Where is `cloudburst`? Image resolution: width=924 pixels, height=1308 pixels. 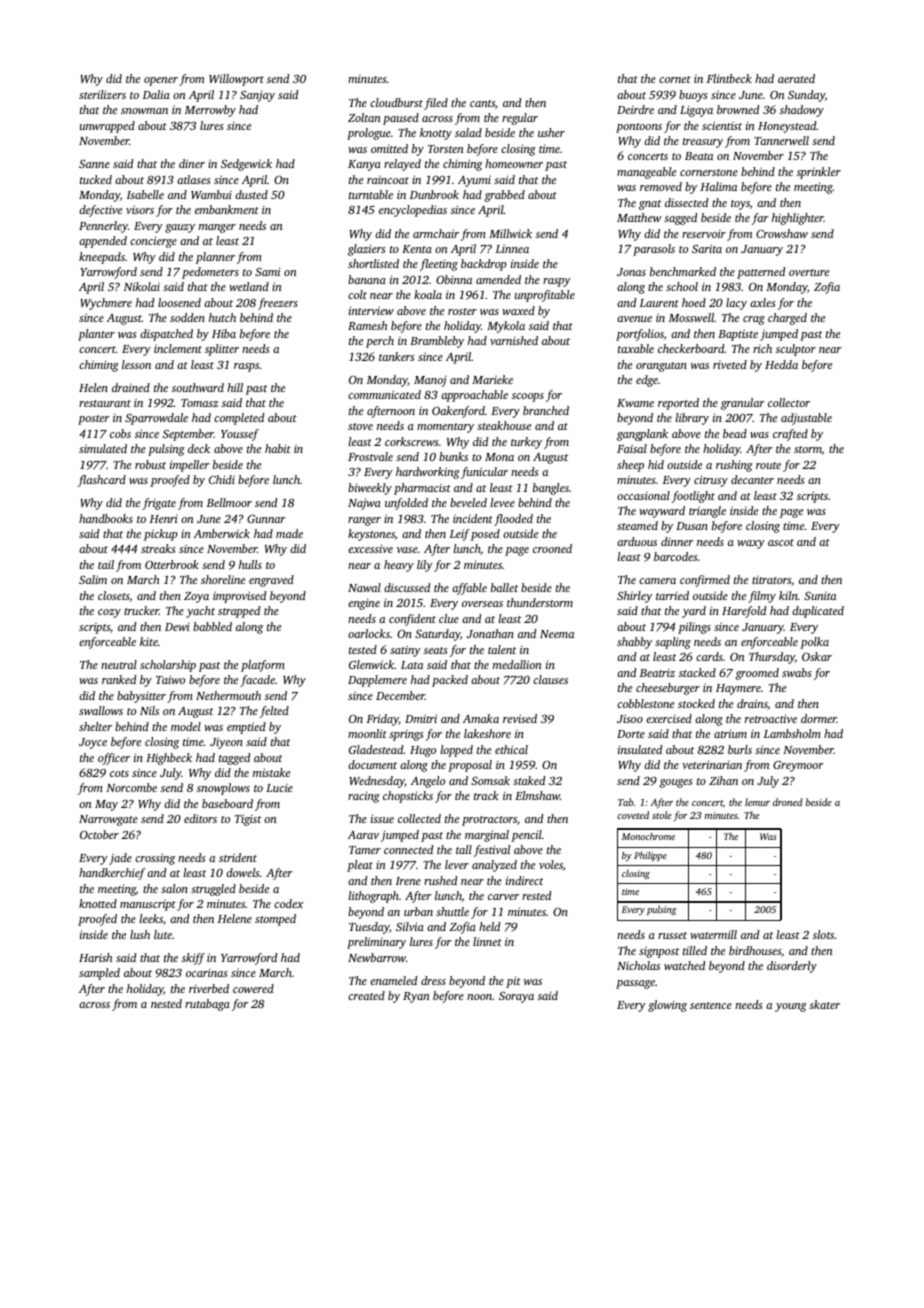
cloudburst is located at coordinates (396, 102).
